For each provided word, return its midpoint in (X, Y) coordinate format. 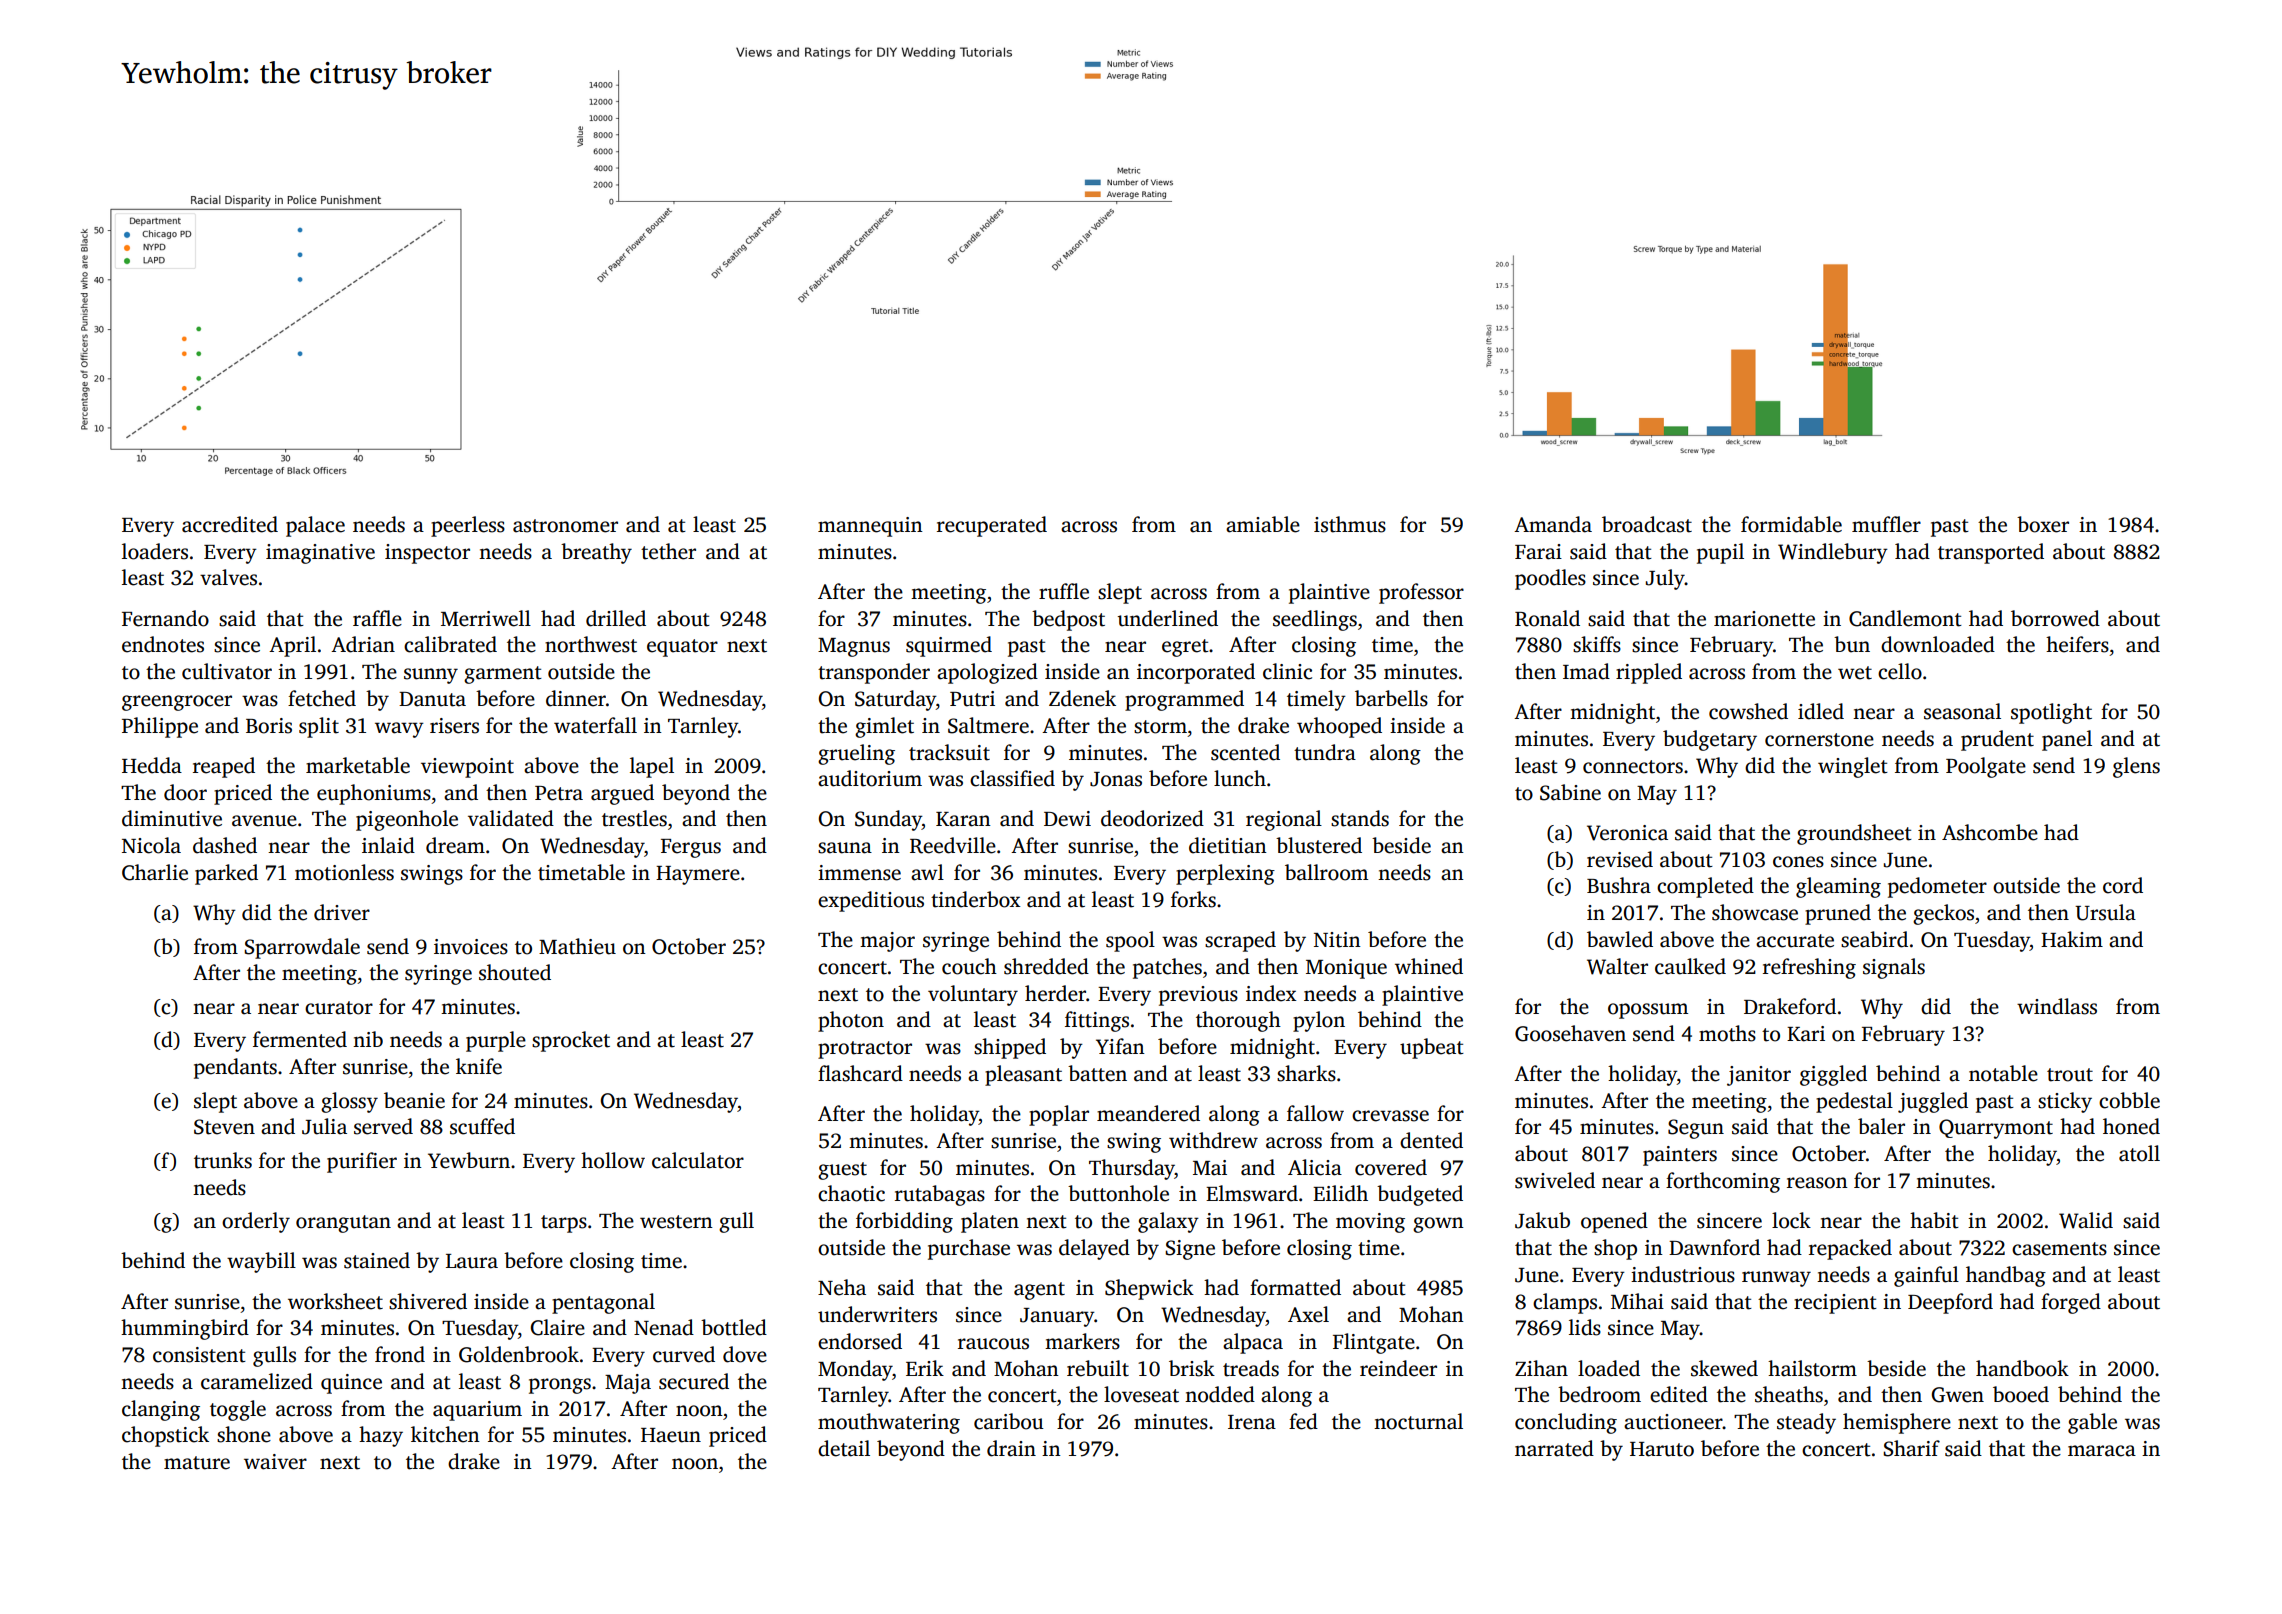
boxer (2043, 524)
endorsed (860, 1341)
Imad (1586, 671)
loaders (155, 551)
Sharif (1911, 1448)
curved (684, 1354)
